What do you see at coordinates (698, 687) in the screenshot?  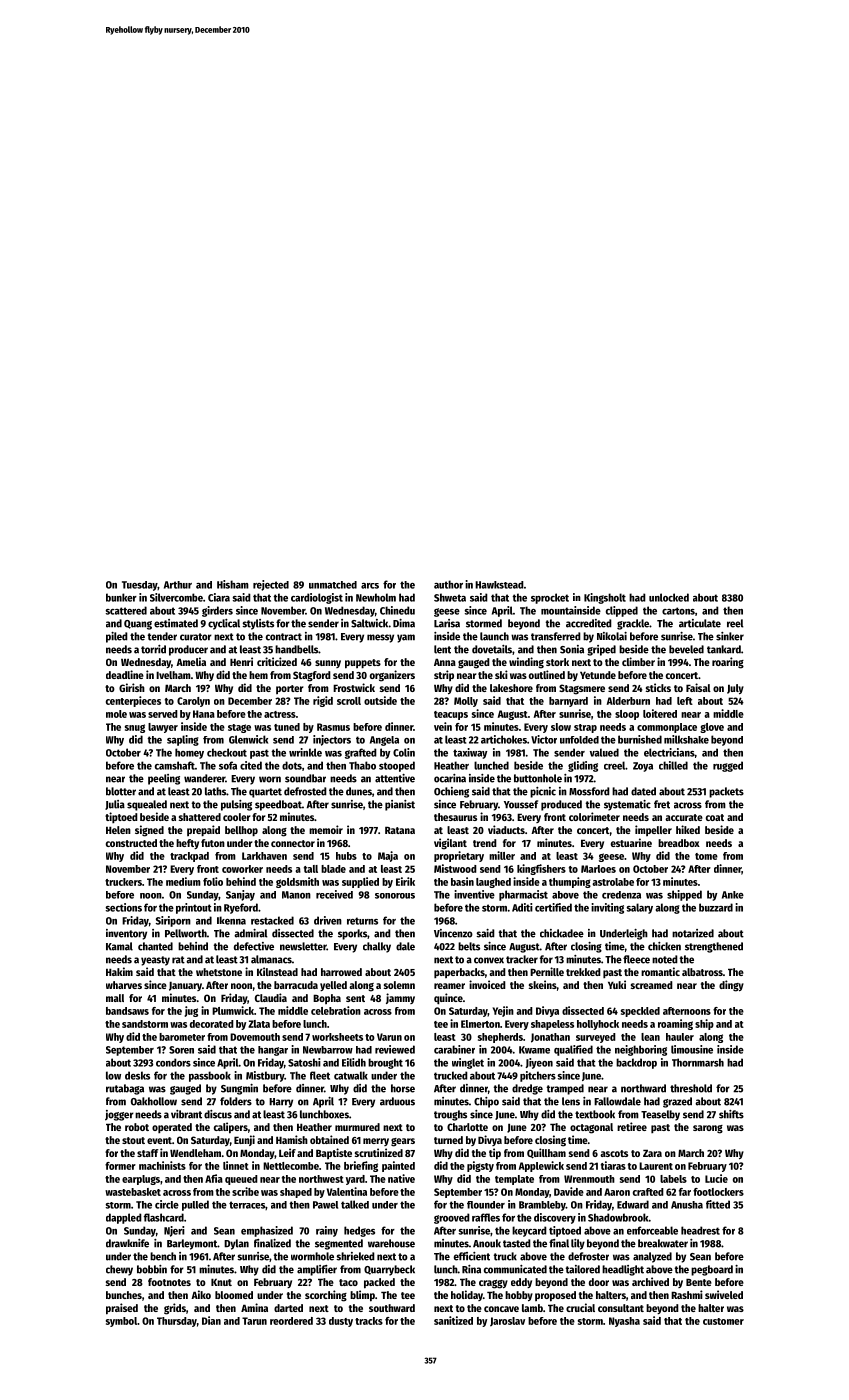 I see `Faisal` at bounding box center [698, 687].
